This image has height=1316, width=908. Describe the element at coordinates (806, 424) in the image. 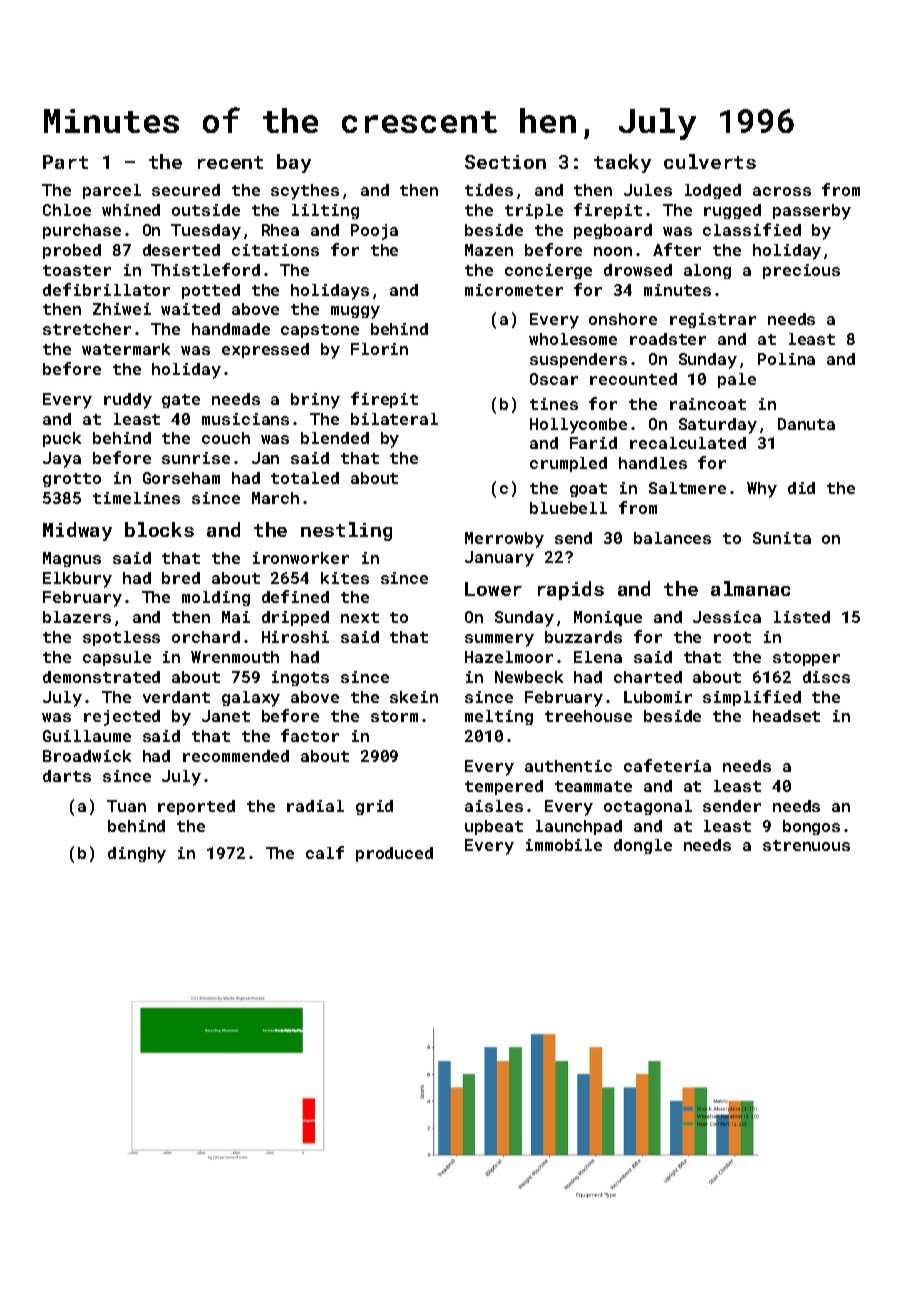

I see `Danuta` at that location.
